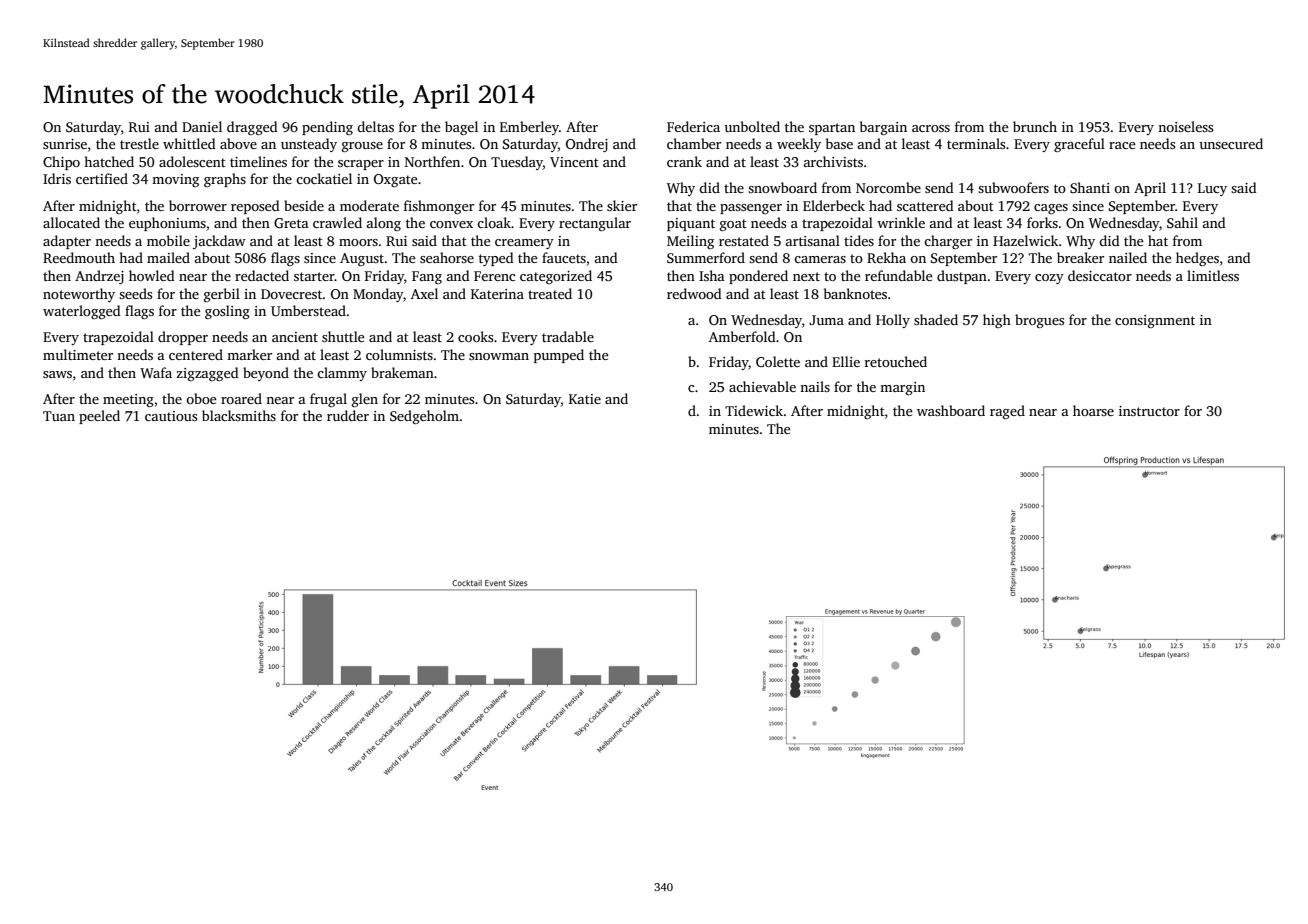  I want to click on shaded, so click(936, 319).
